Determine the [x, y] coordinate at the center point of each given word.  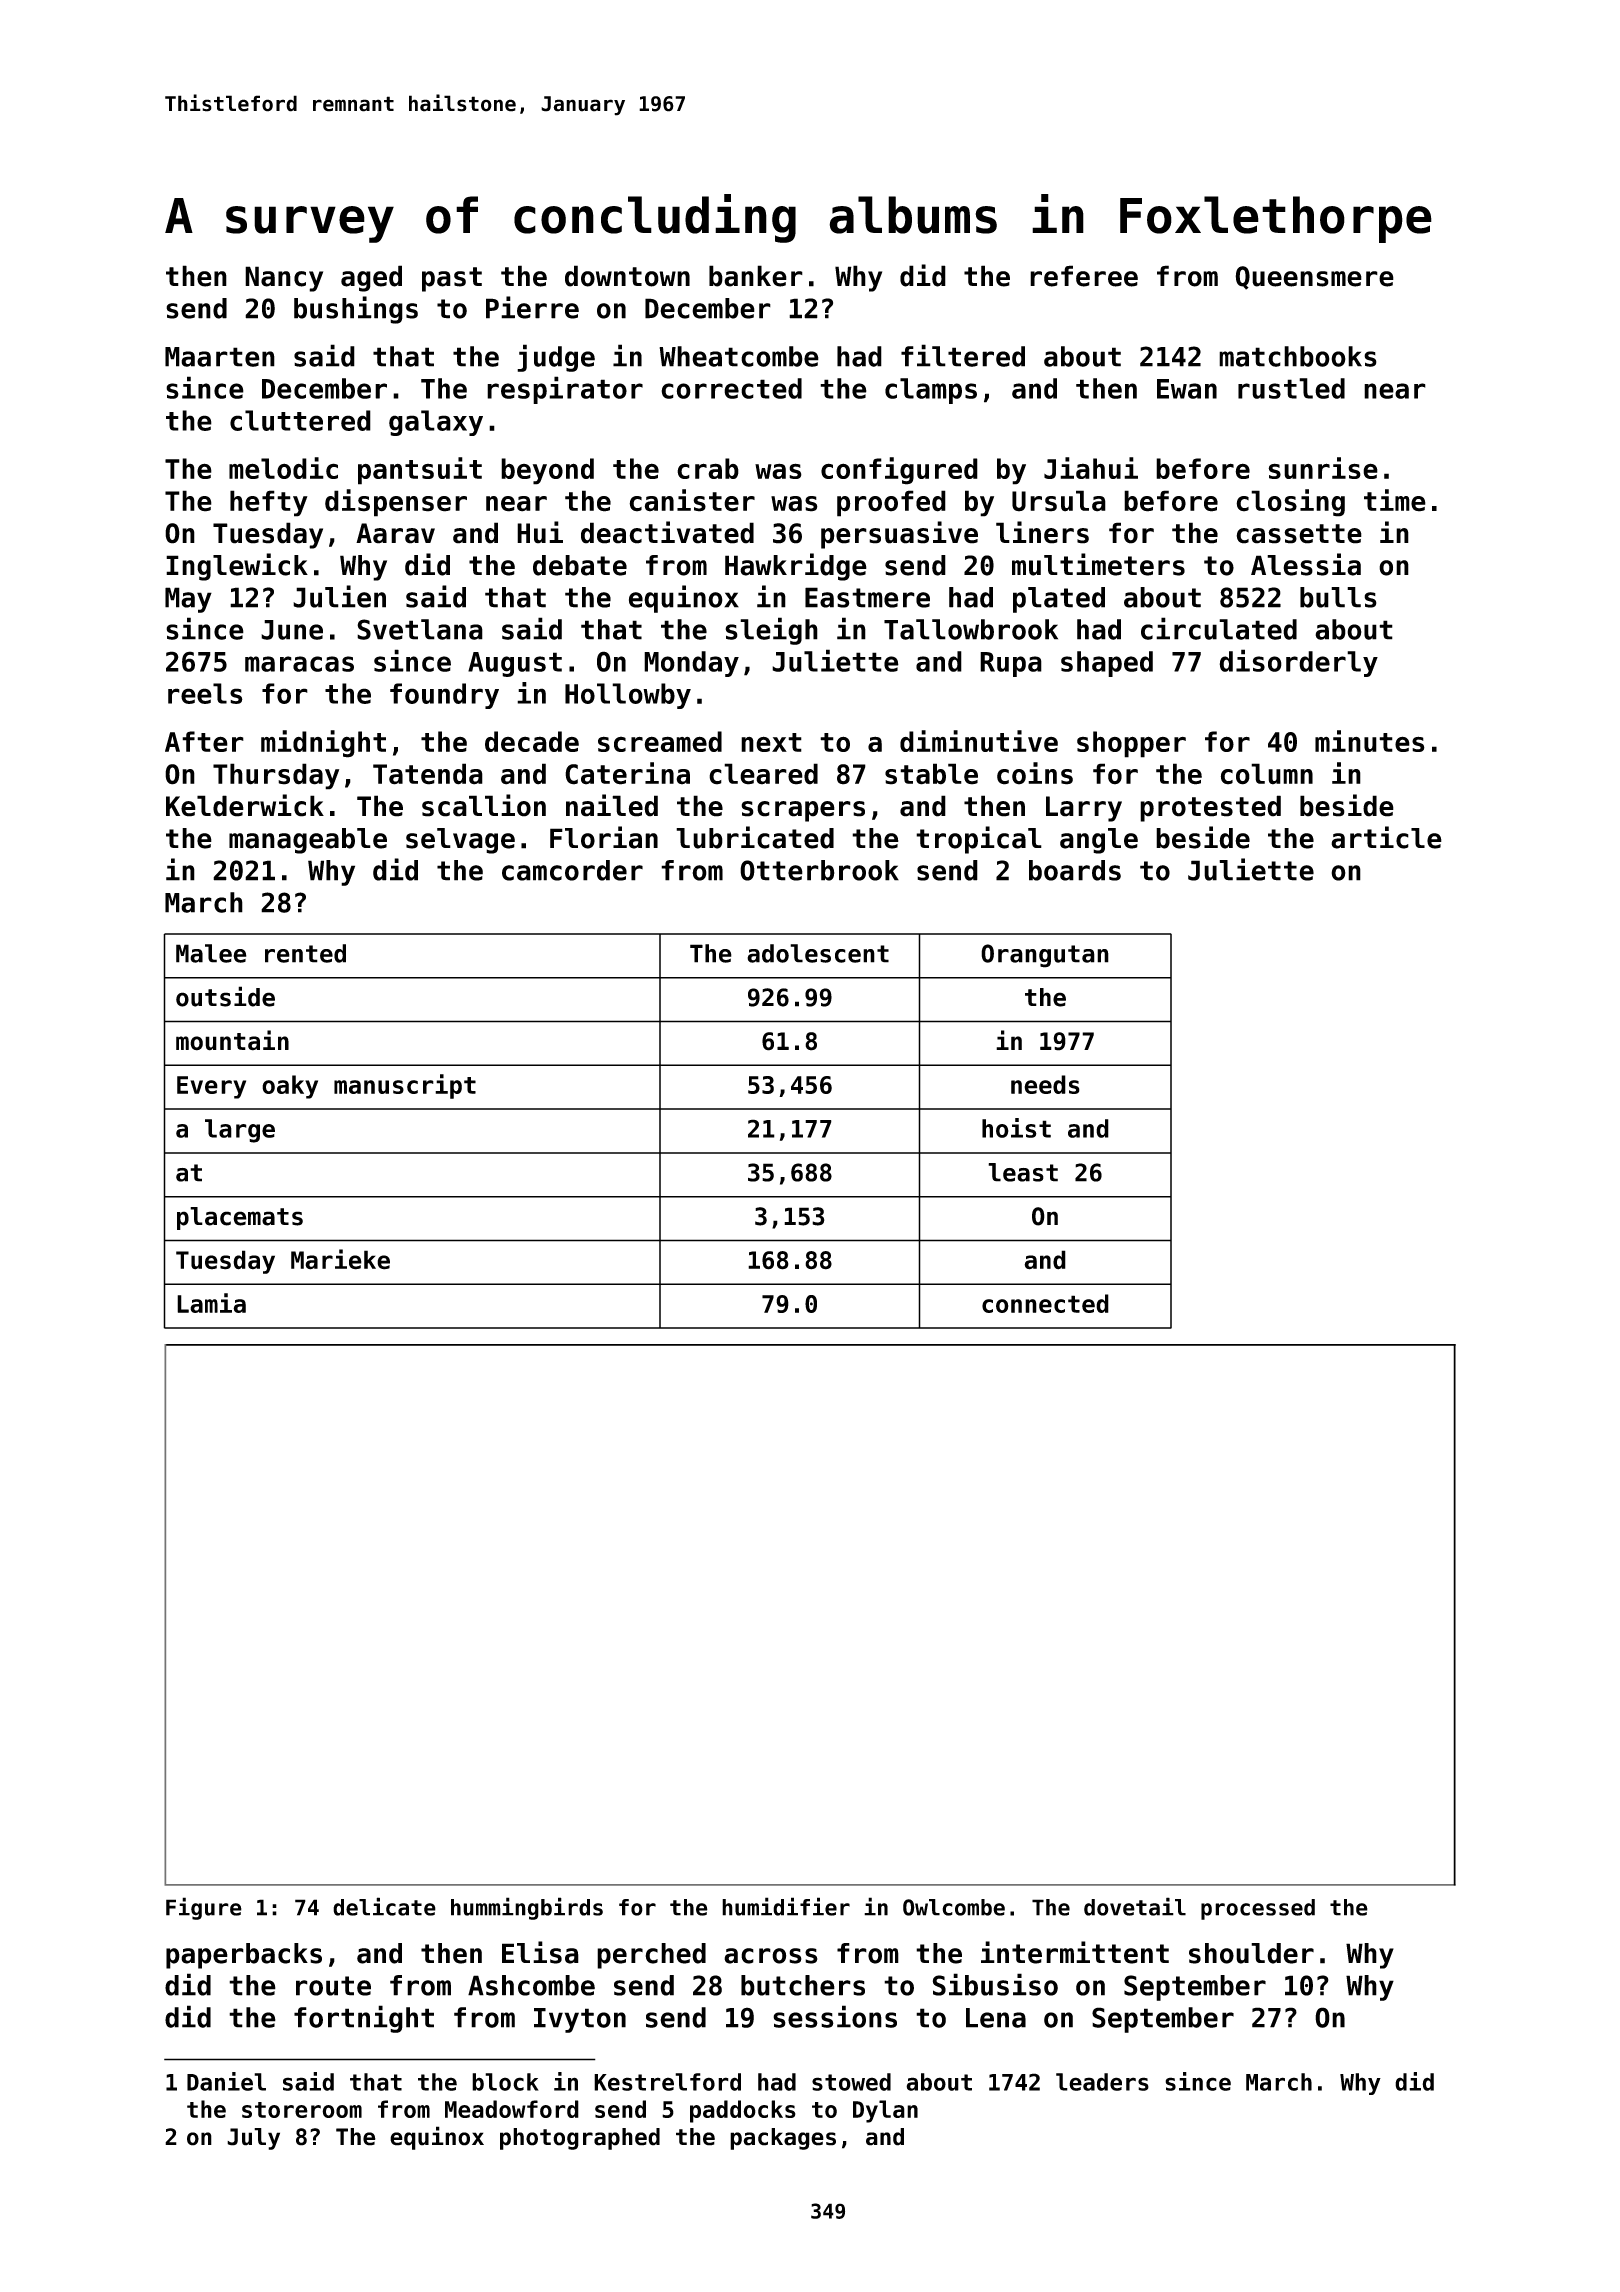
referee [1084, 276]
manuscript [405, 1086]
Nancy [284, 279]
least [1023, 1172]
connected [1045, 1303]
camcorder [572, 870]
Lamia [211, 1303]
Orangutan [1045, 956]
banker [756, 276]
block [505, 2082]
